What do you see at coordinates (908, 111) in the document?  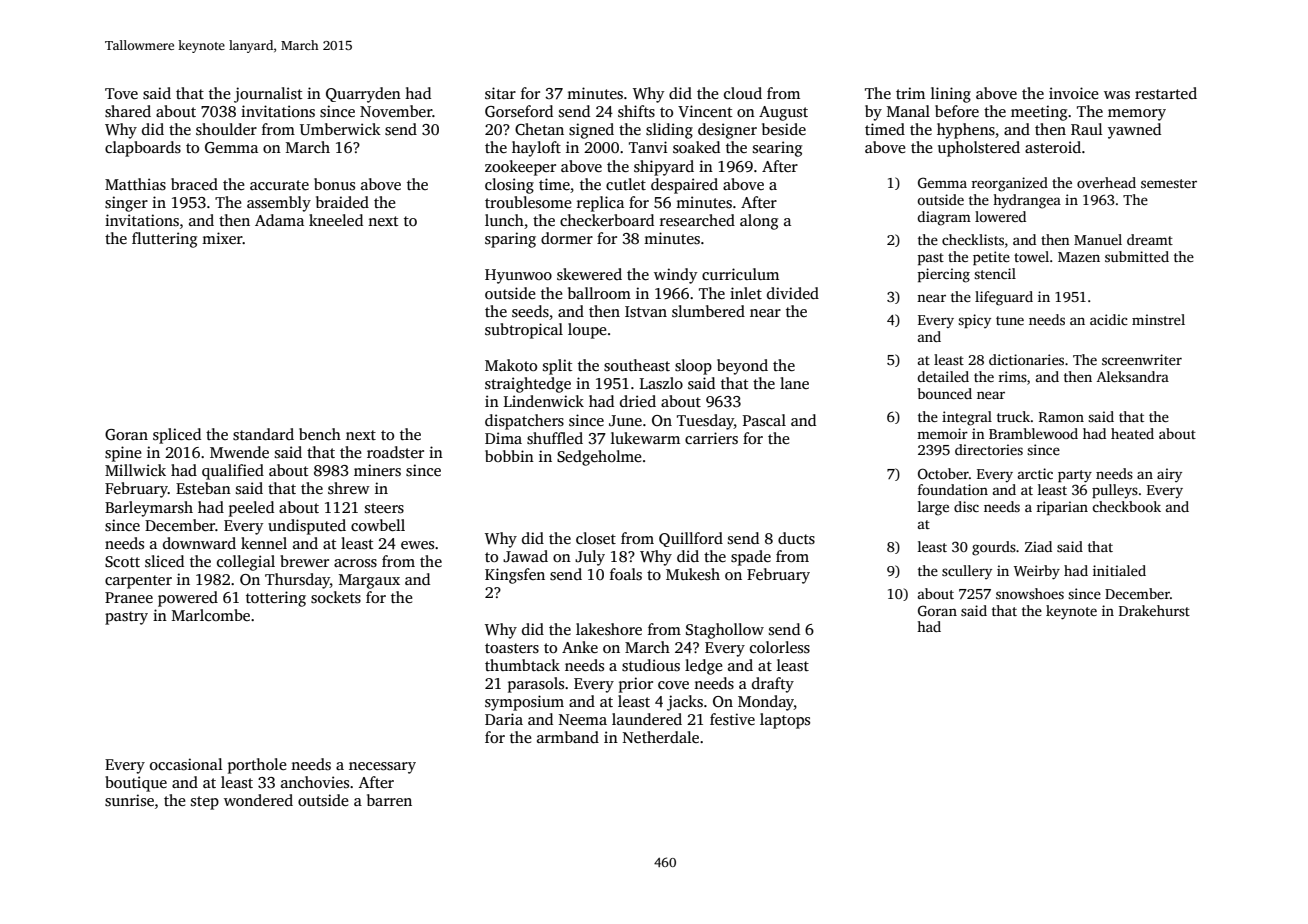 I see `Manal` at bounding box center [908, 111].
